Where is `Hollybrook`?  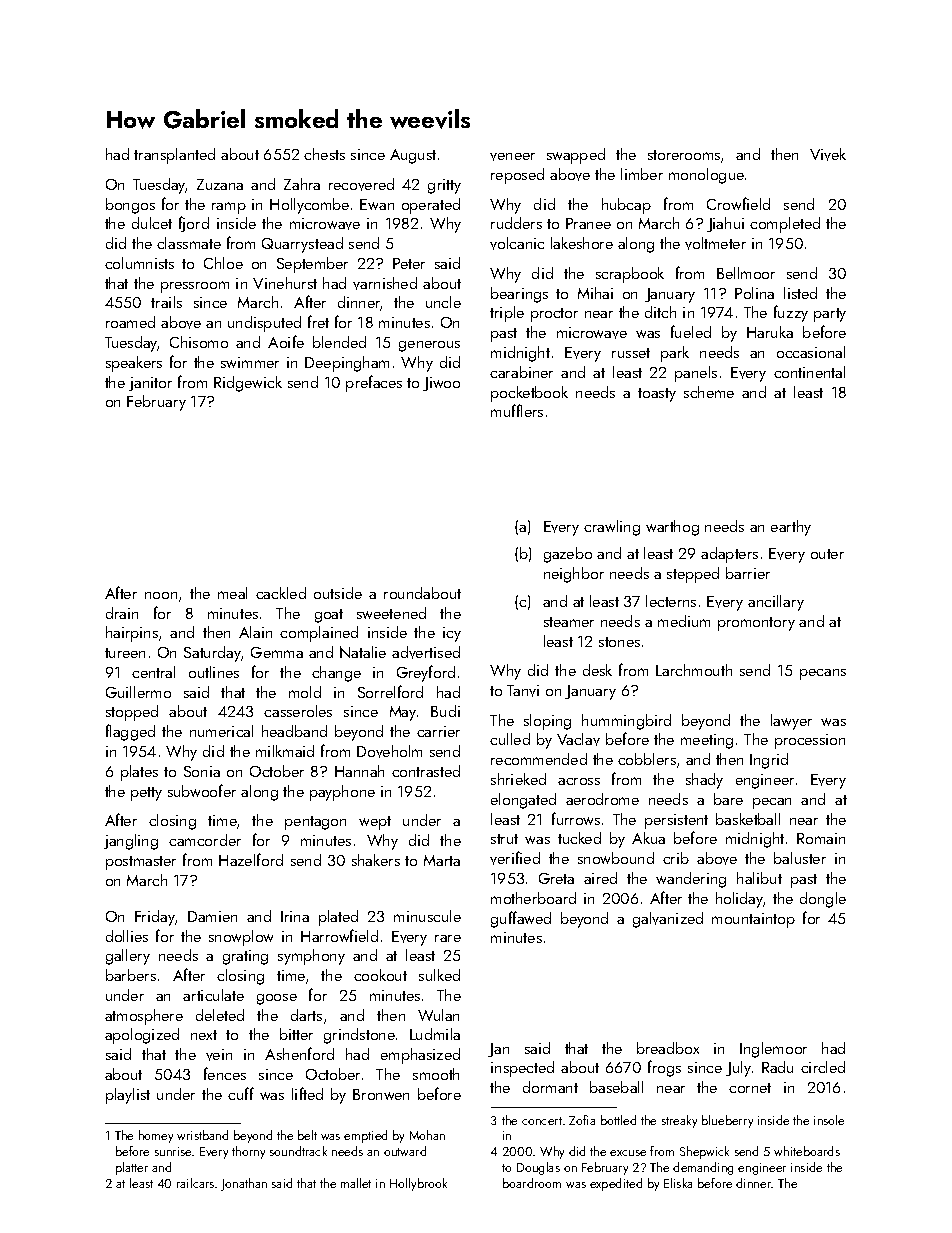
Hollybrook is located at coordinates (418, 1184).
